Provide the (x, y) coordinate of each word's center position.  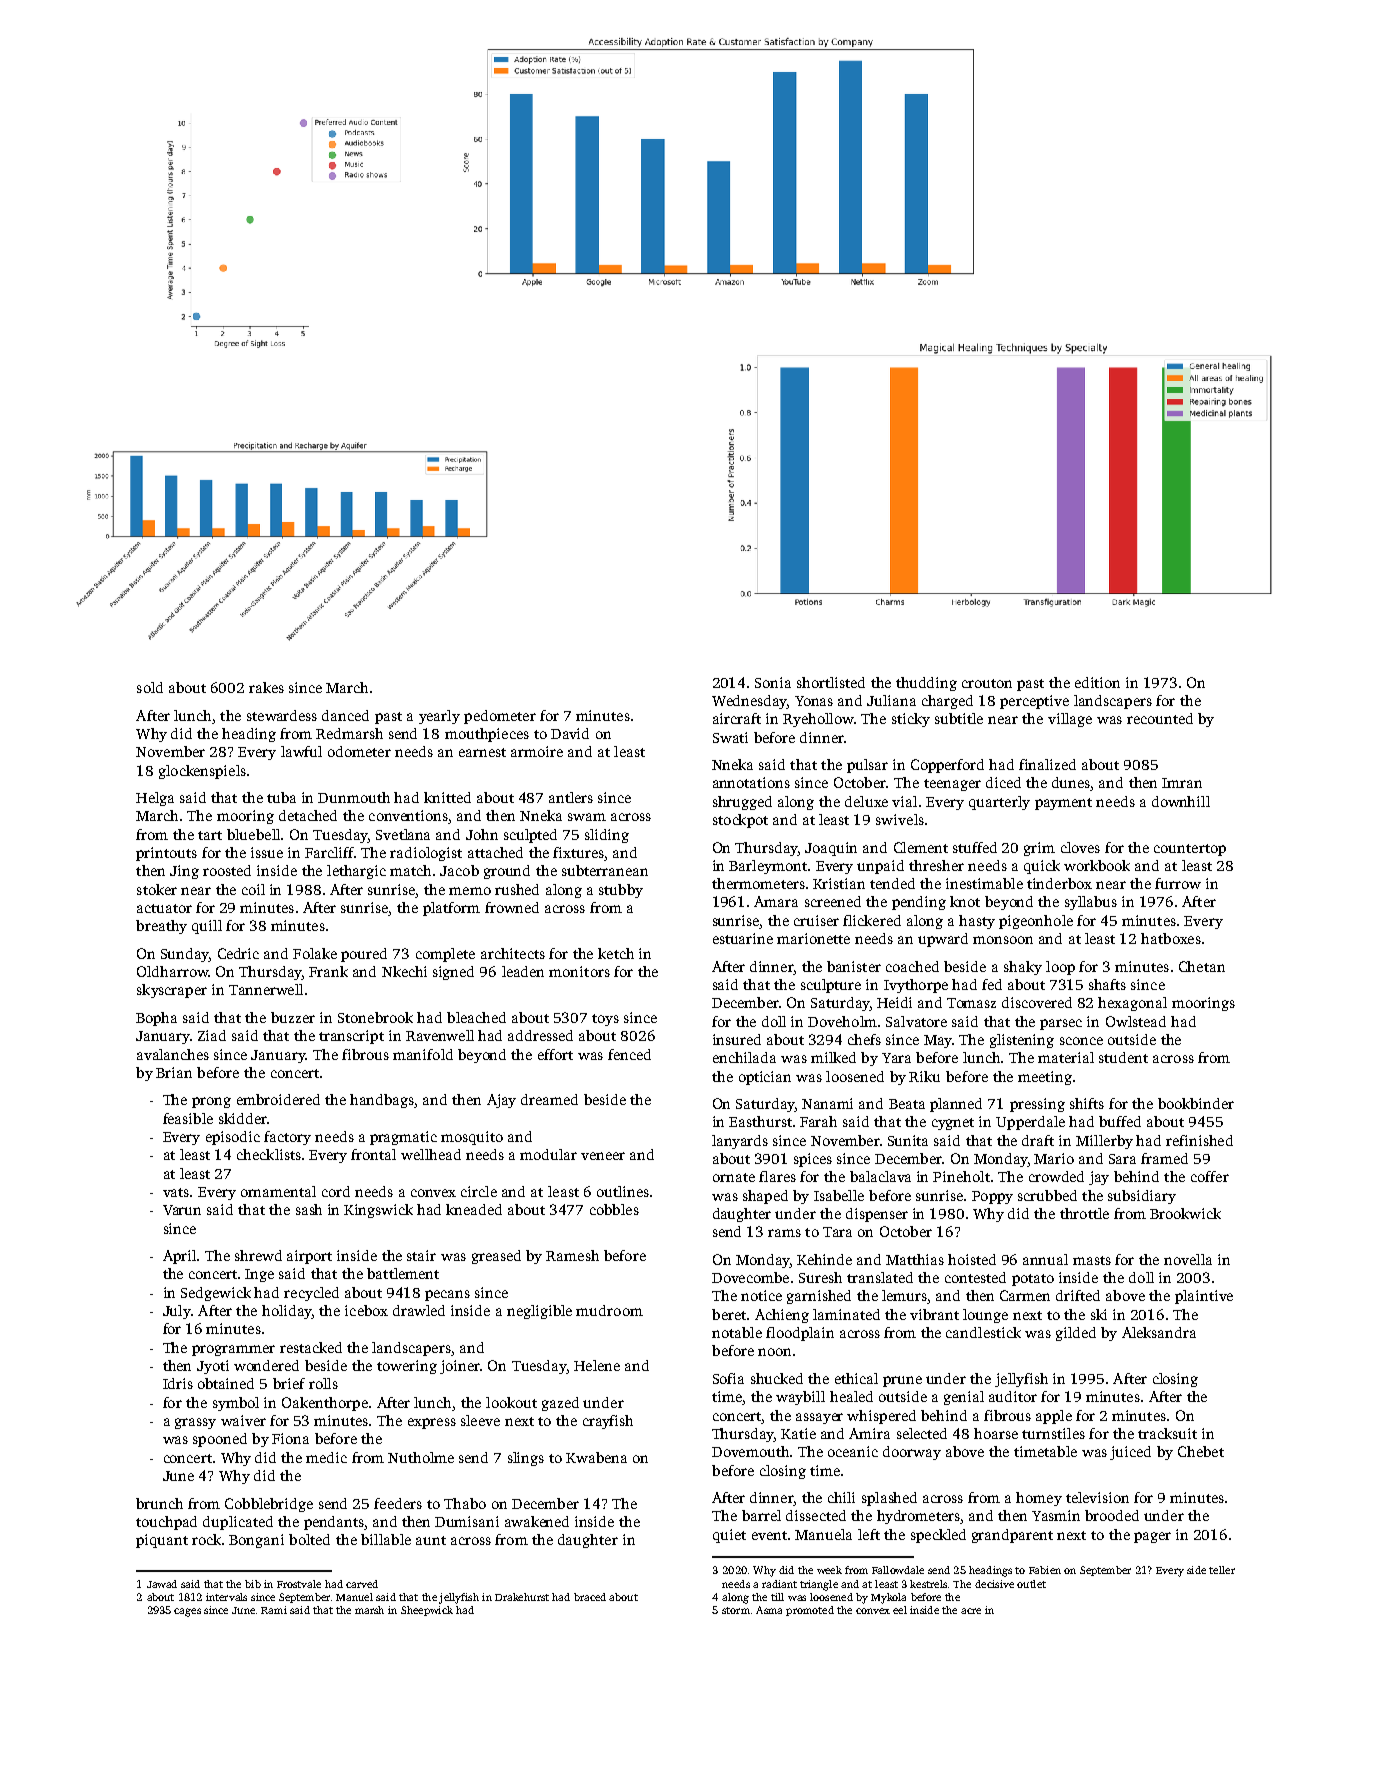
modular (548, 1154)
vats (176, 1192)
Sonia (773, 682)
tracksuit (1167, 1433)
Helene (597, 1365)
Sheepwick (427, 1611)
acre (971, 1611)
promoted (810, 1611)
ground (507, 872)
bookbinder (1196, 1103)
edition (1097, 682)
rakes (266, 687)
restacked (311, 1347)
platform (451, 909)
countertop (1190, 850)
